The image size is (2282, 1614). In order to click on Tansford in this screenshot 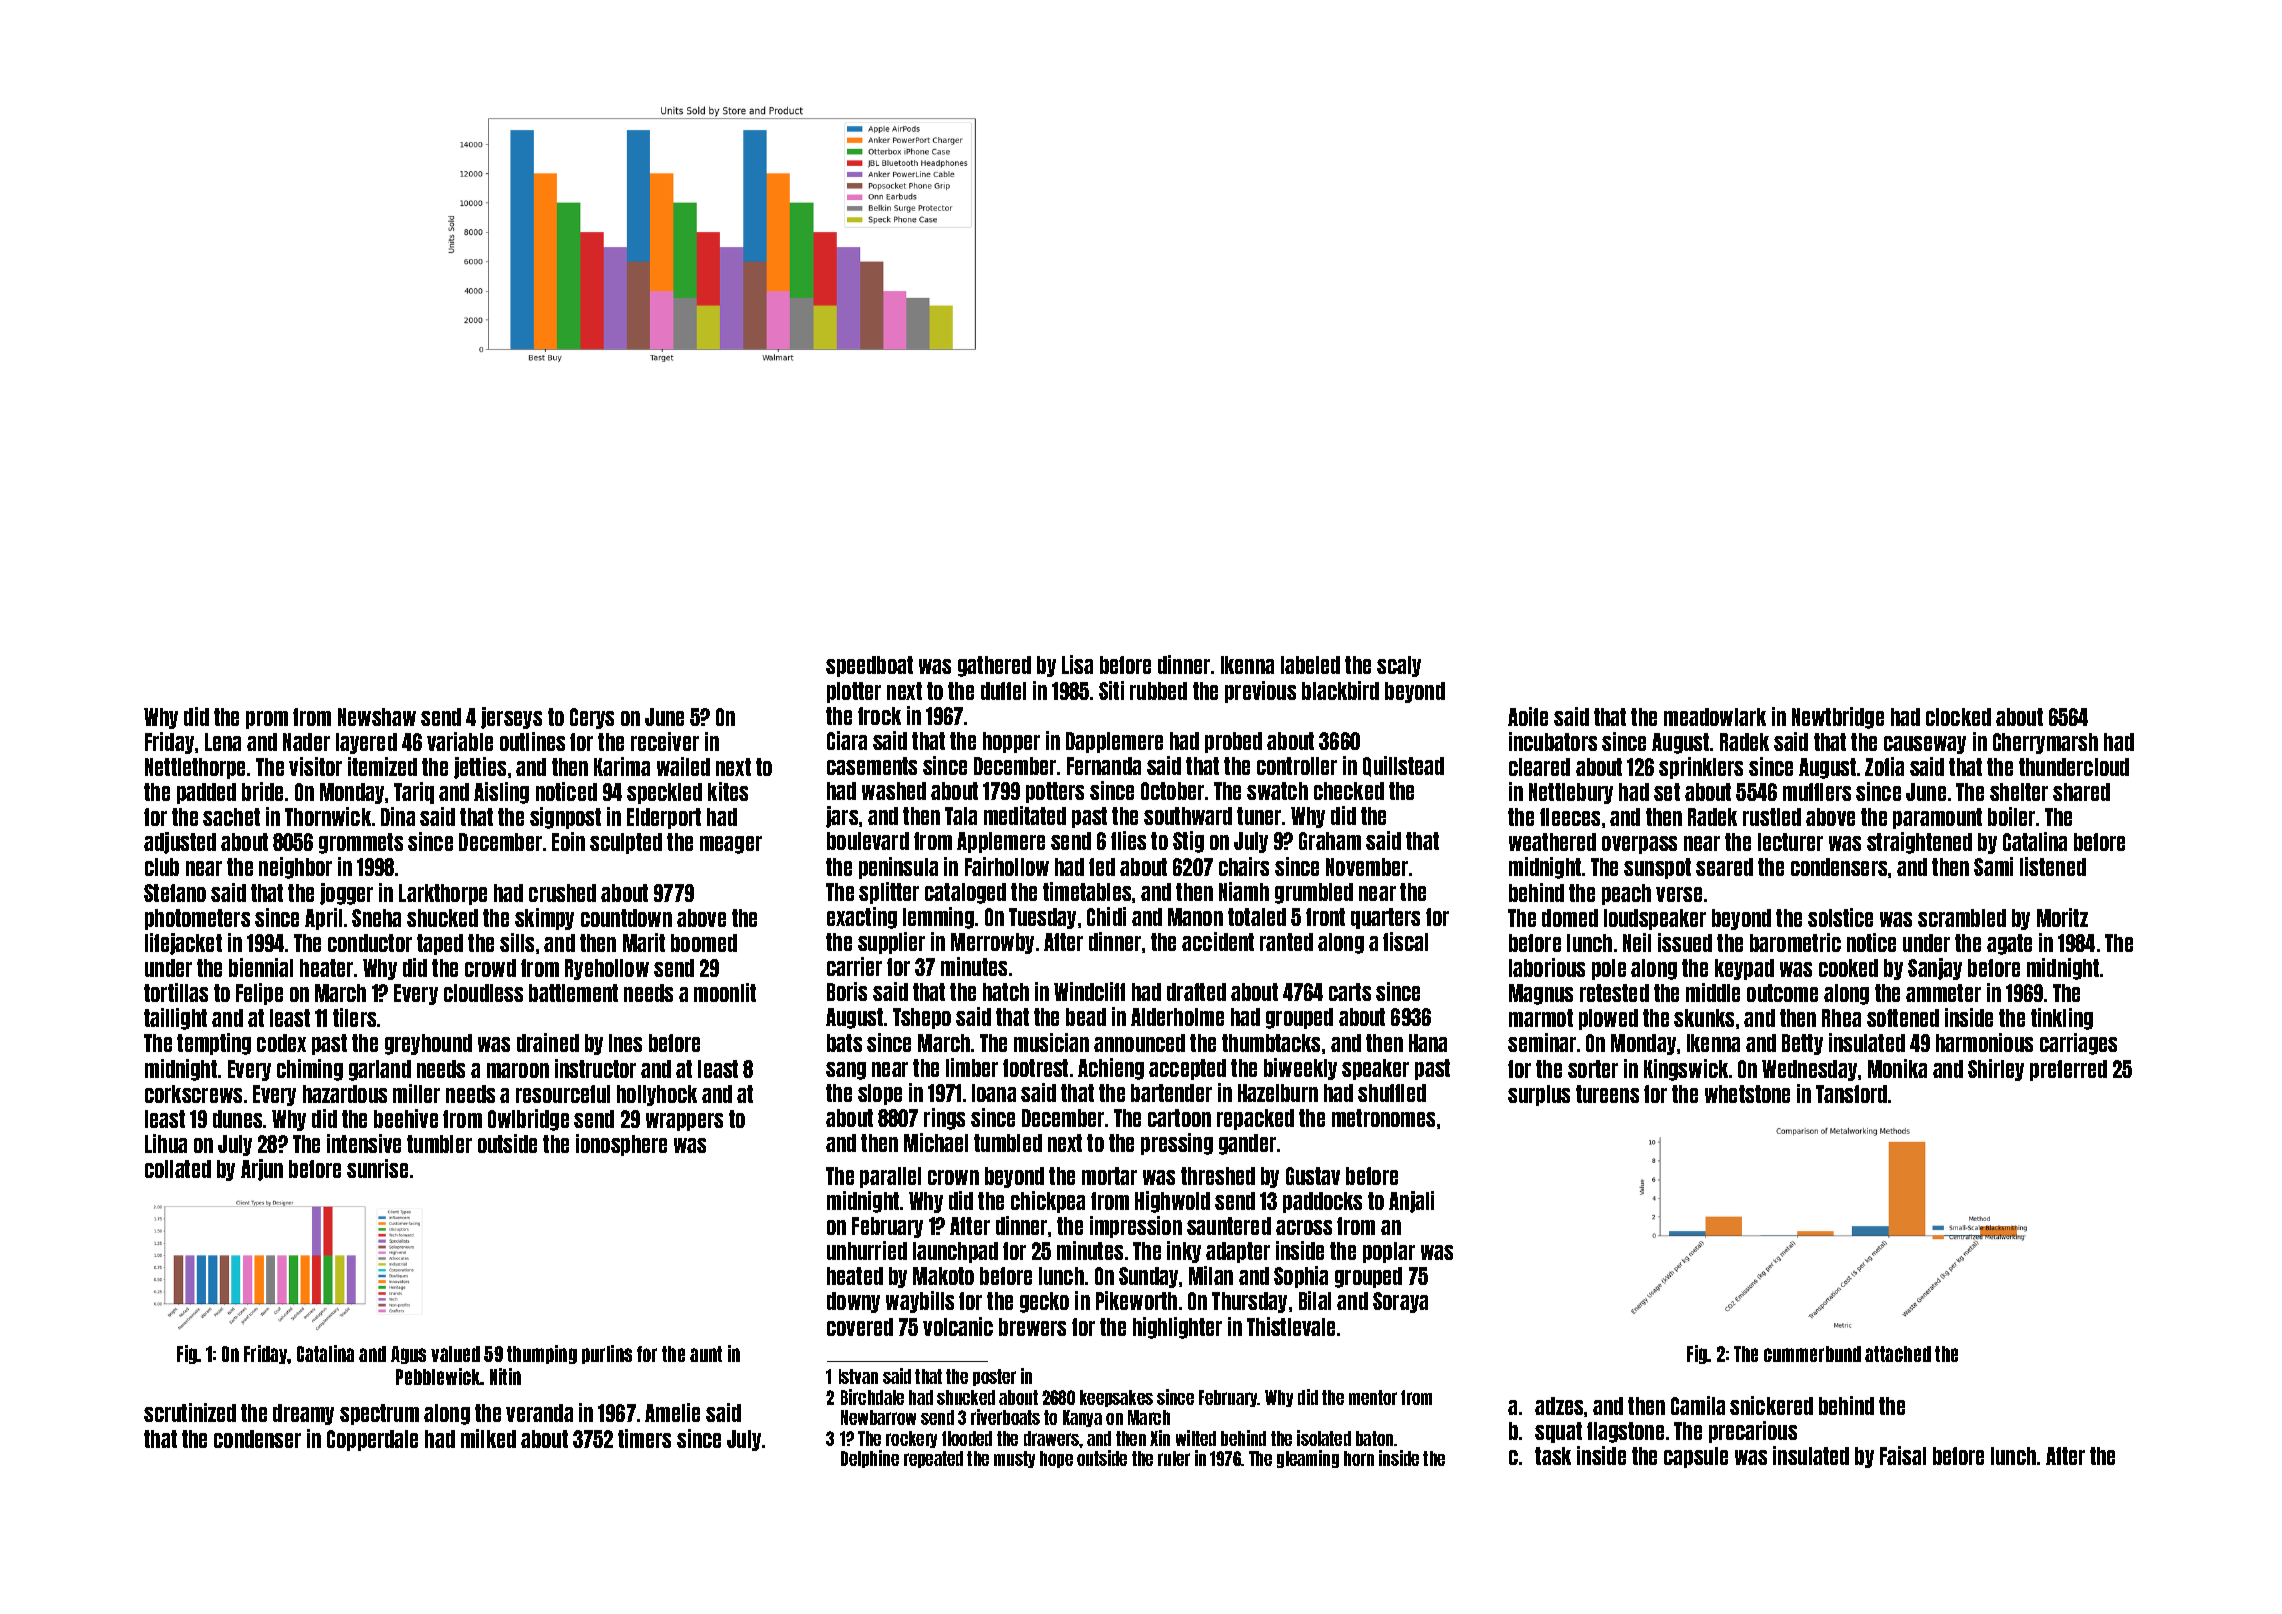, I will do `click(1851, 1094)`.
